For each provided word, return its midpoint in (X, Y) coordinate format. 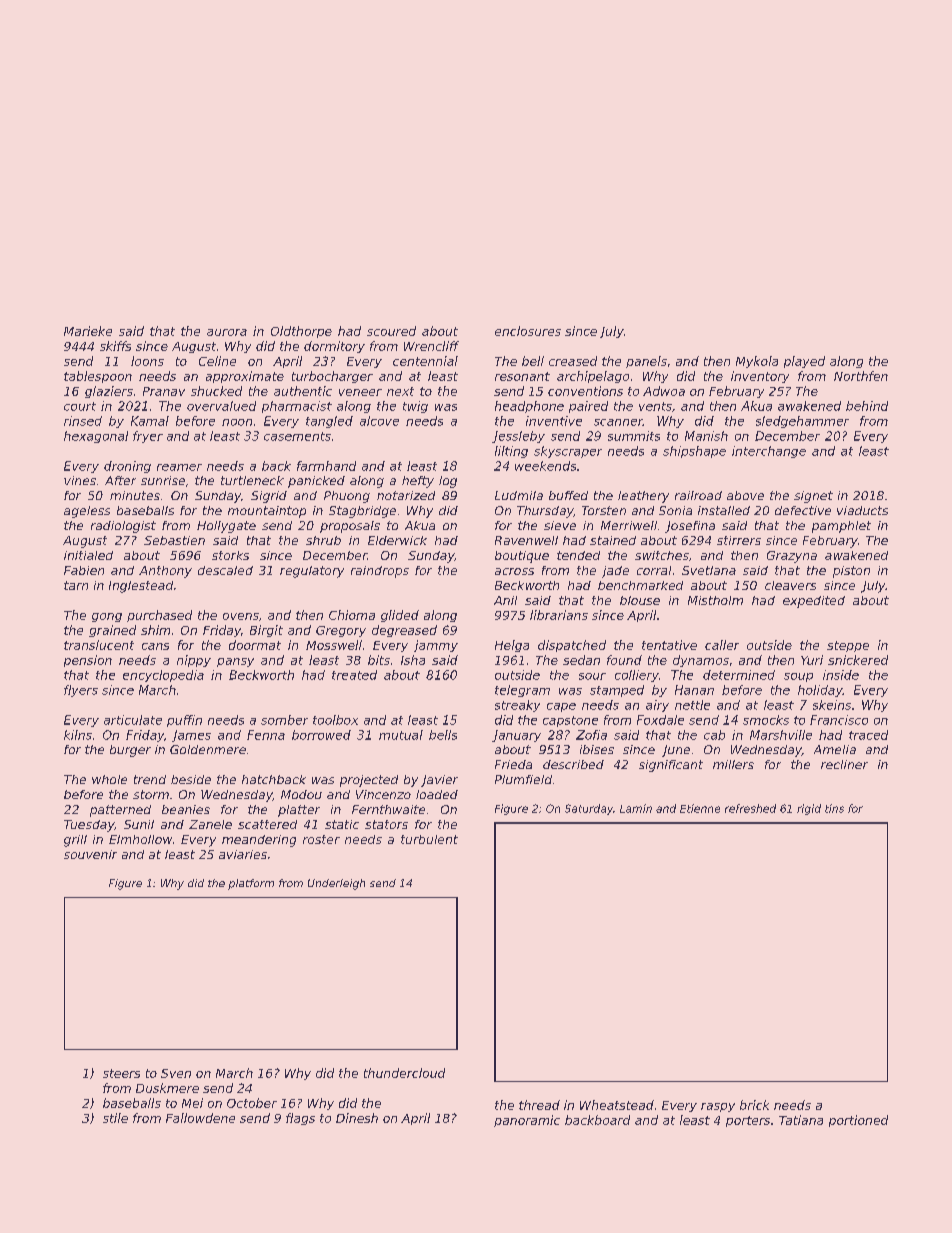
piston (851, 572)
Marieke (88, 331)
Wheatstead (617, 1105)
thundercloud (404, 1073)
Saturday (589, 809)
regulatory (312, 572)
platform (251, 884)
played (804, 362)
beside (191, 779)
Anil (505, 600)
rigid (809, 809)
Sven (176, 1073)
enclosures (528, 331)
